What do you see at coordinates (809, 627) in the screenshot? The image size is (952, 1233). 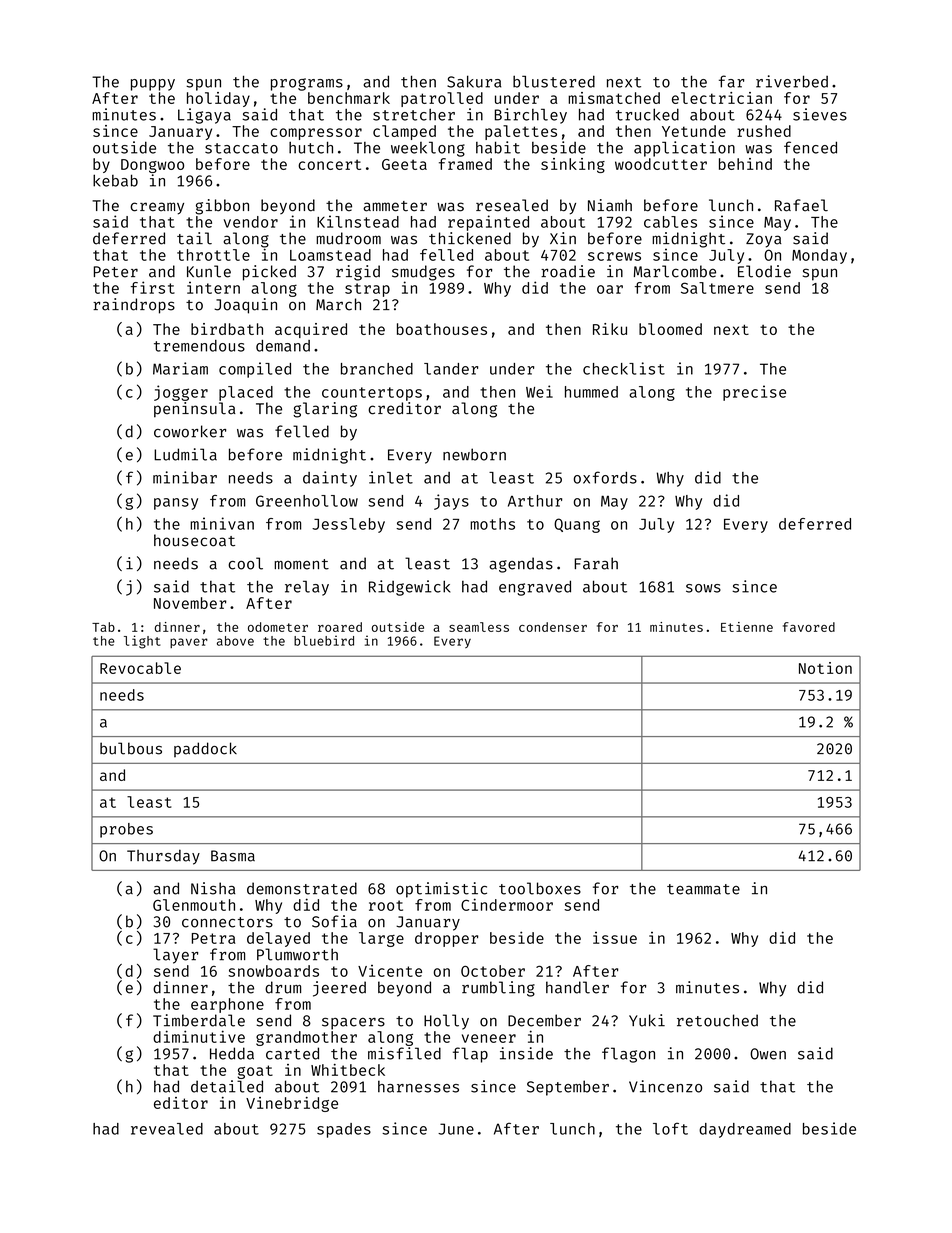 I see `favored` at bounding box center [809, 627].
